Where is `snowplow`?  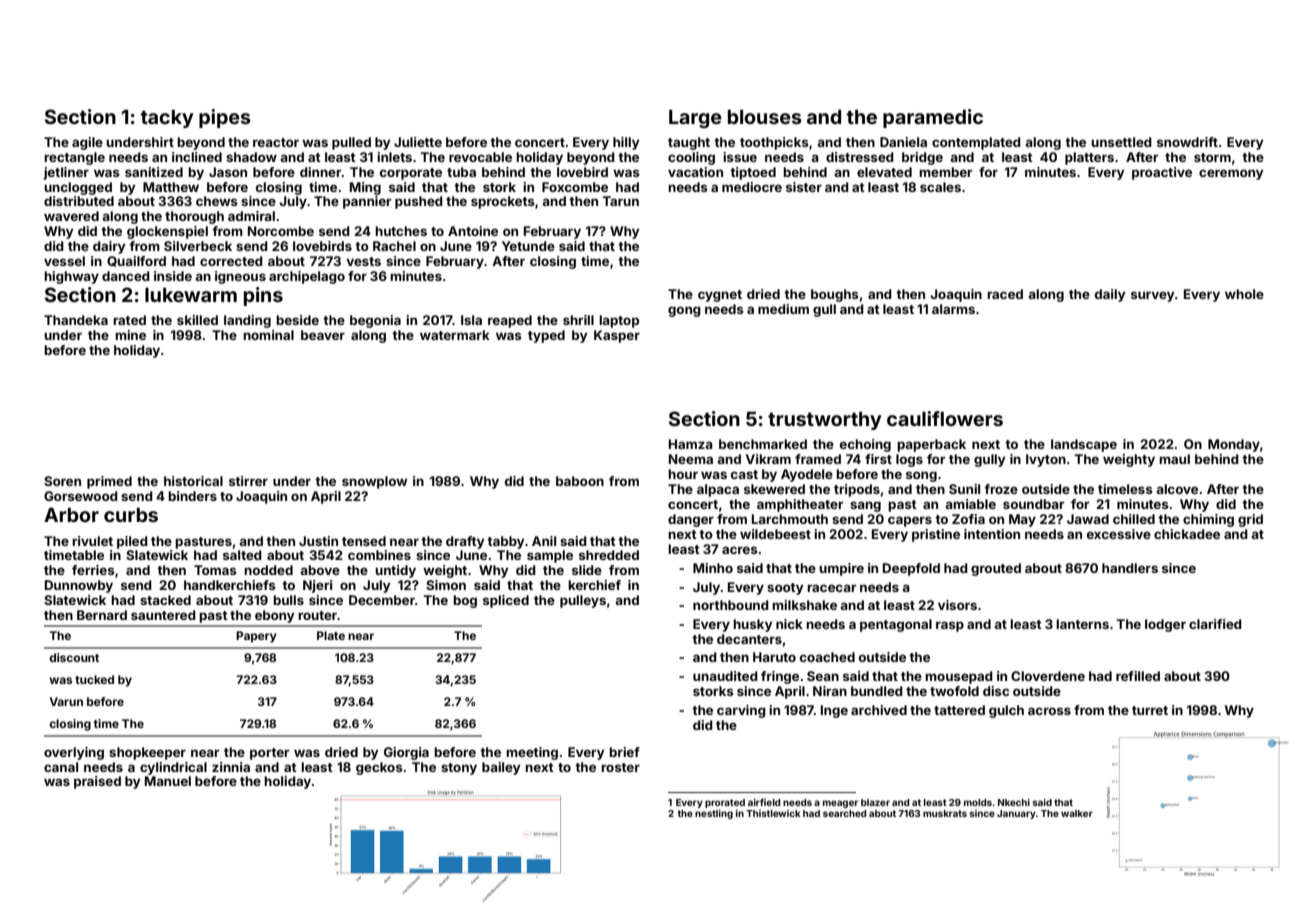 snowplow is located at coordinates (375, 482).
